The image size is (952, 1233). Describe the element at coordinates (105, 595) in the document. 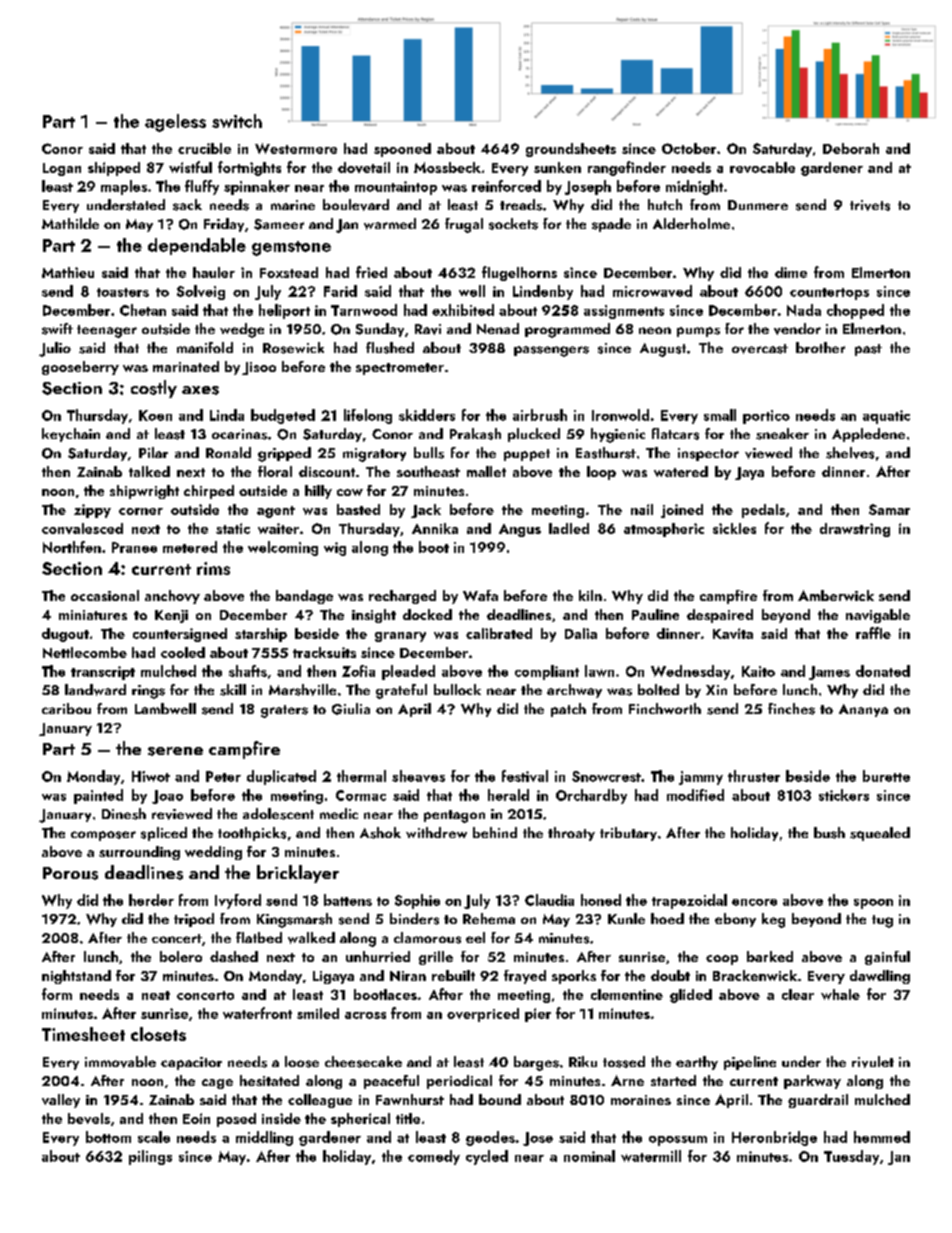

I see `occasional` at that location.
